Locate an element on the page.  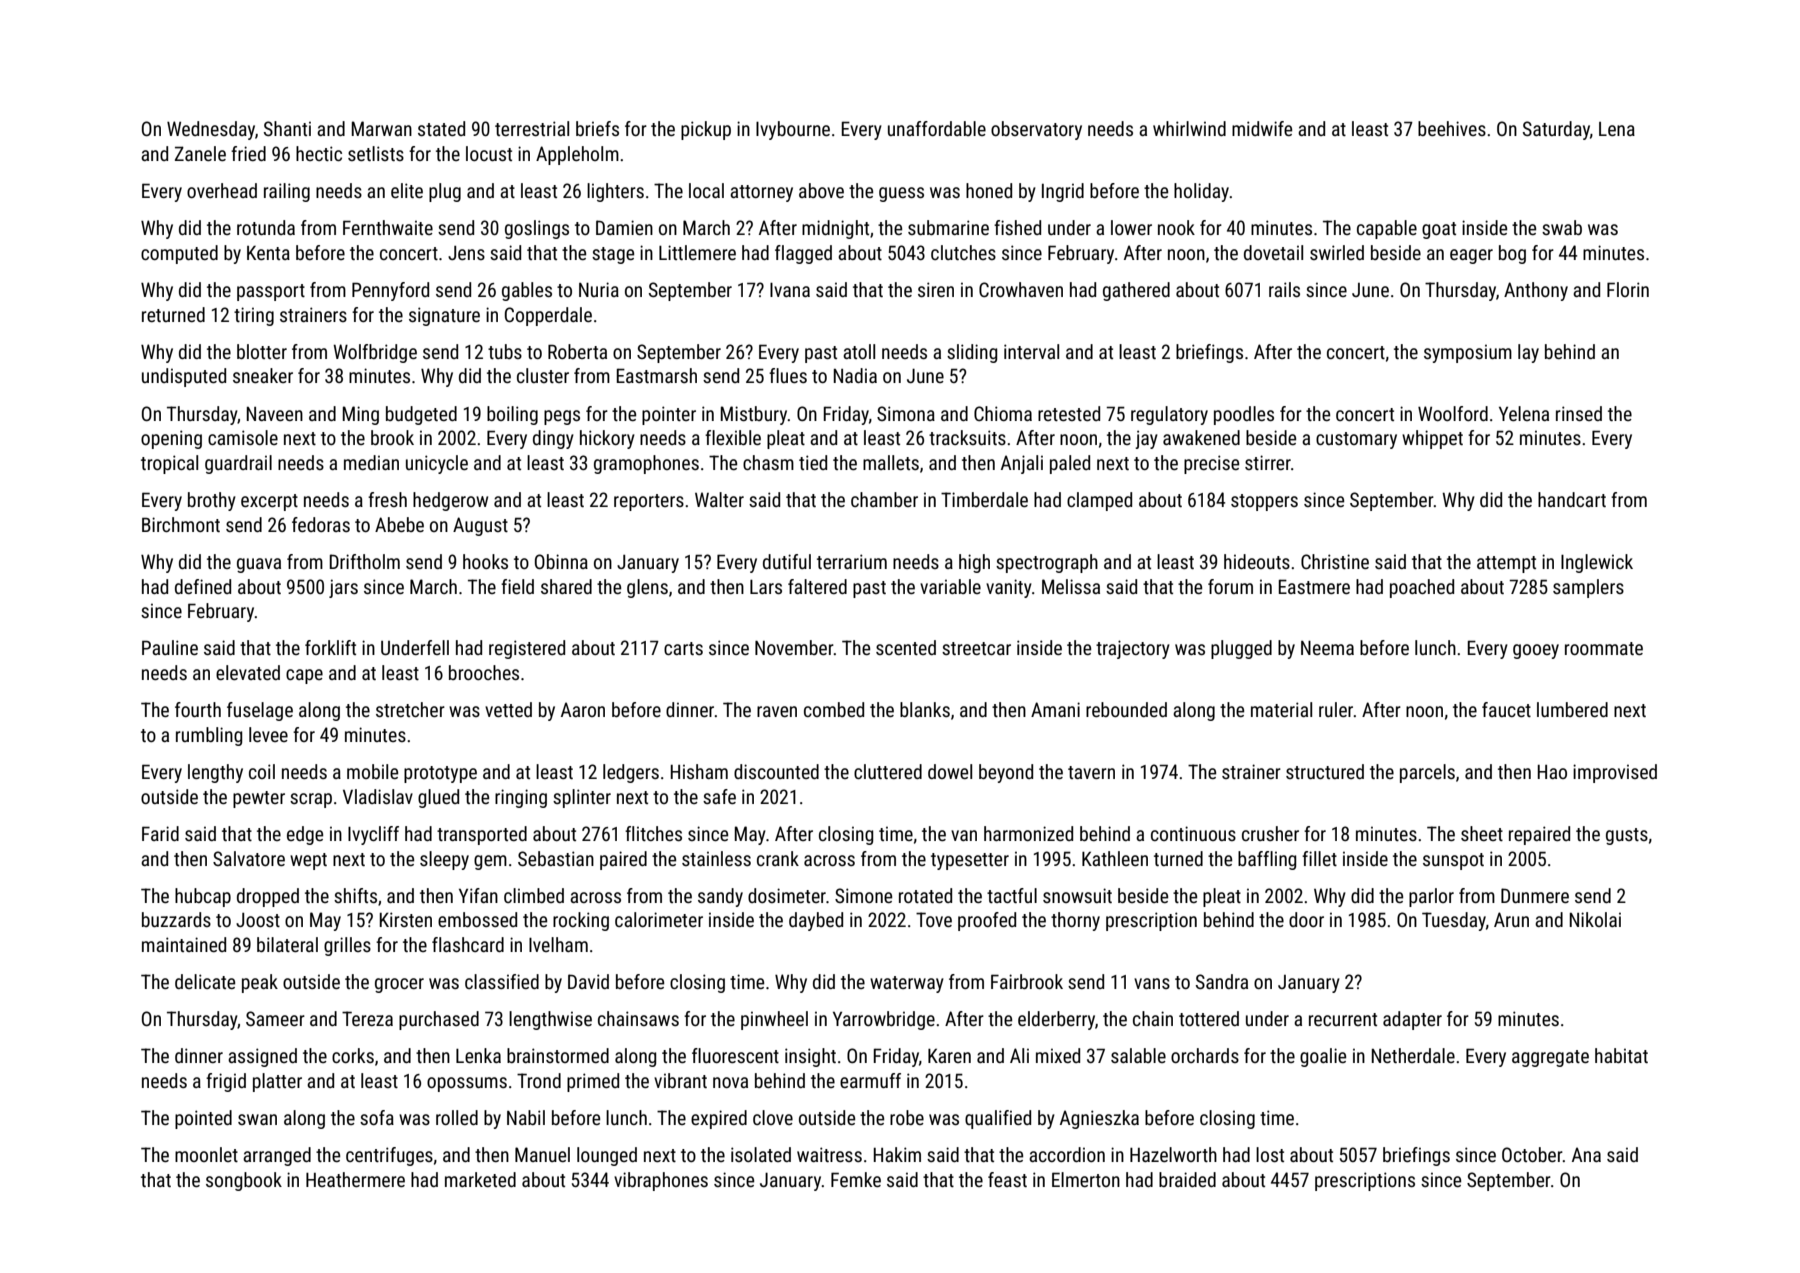
sandy is located at coordinates (720, 897).
